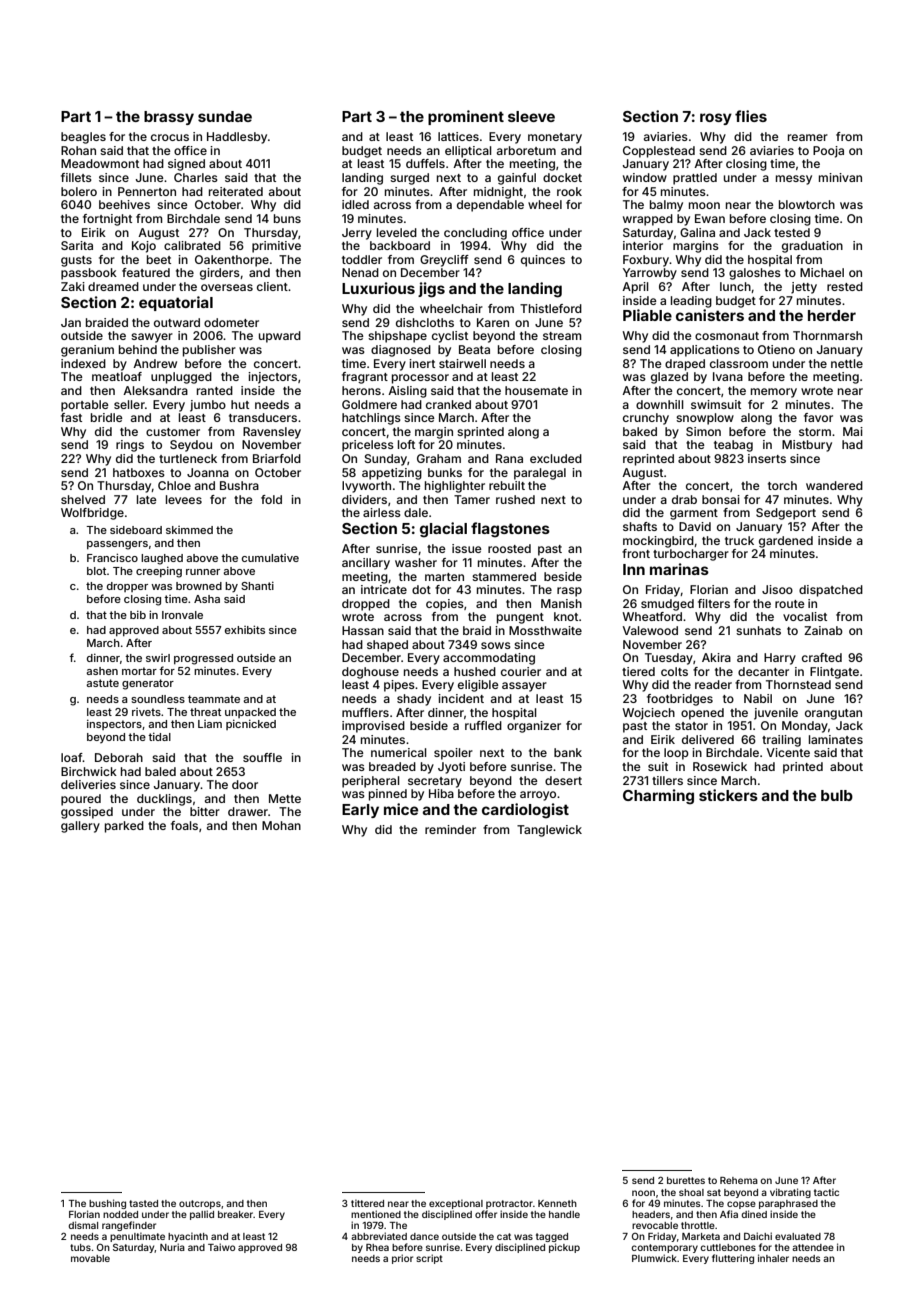 This image has width=924, height=1308. Describe the element at coordinates (837, 795) in the image. I see `bulb` at that location.
